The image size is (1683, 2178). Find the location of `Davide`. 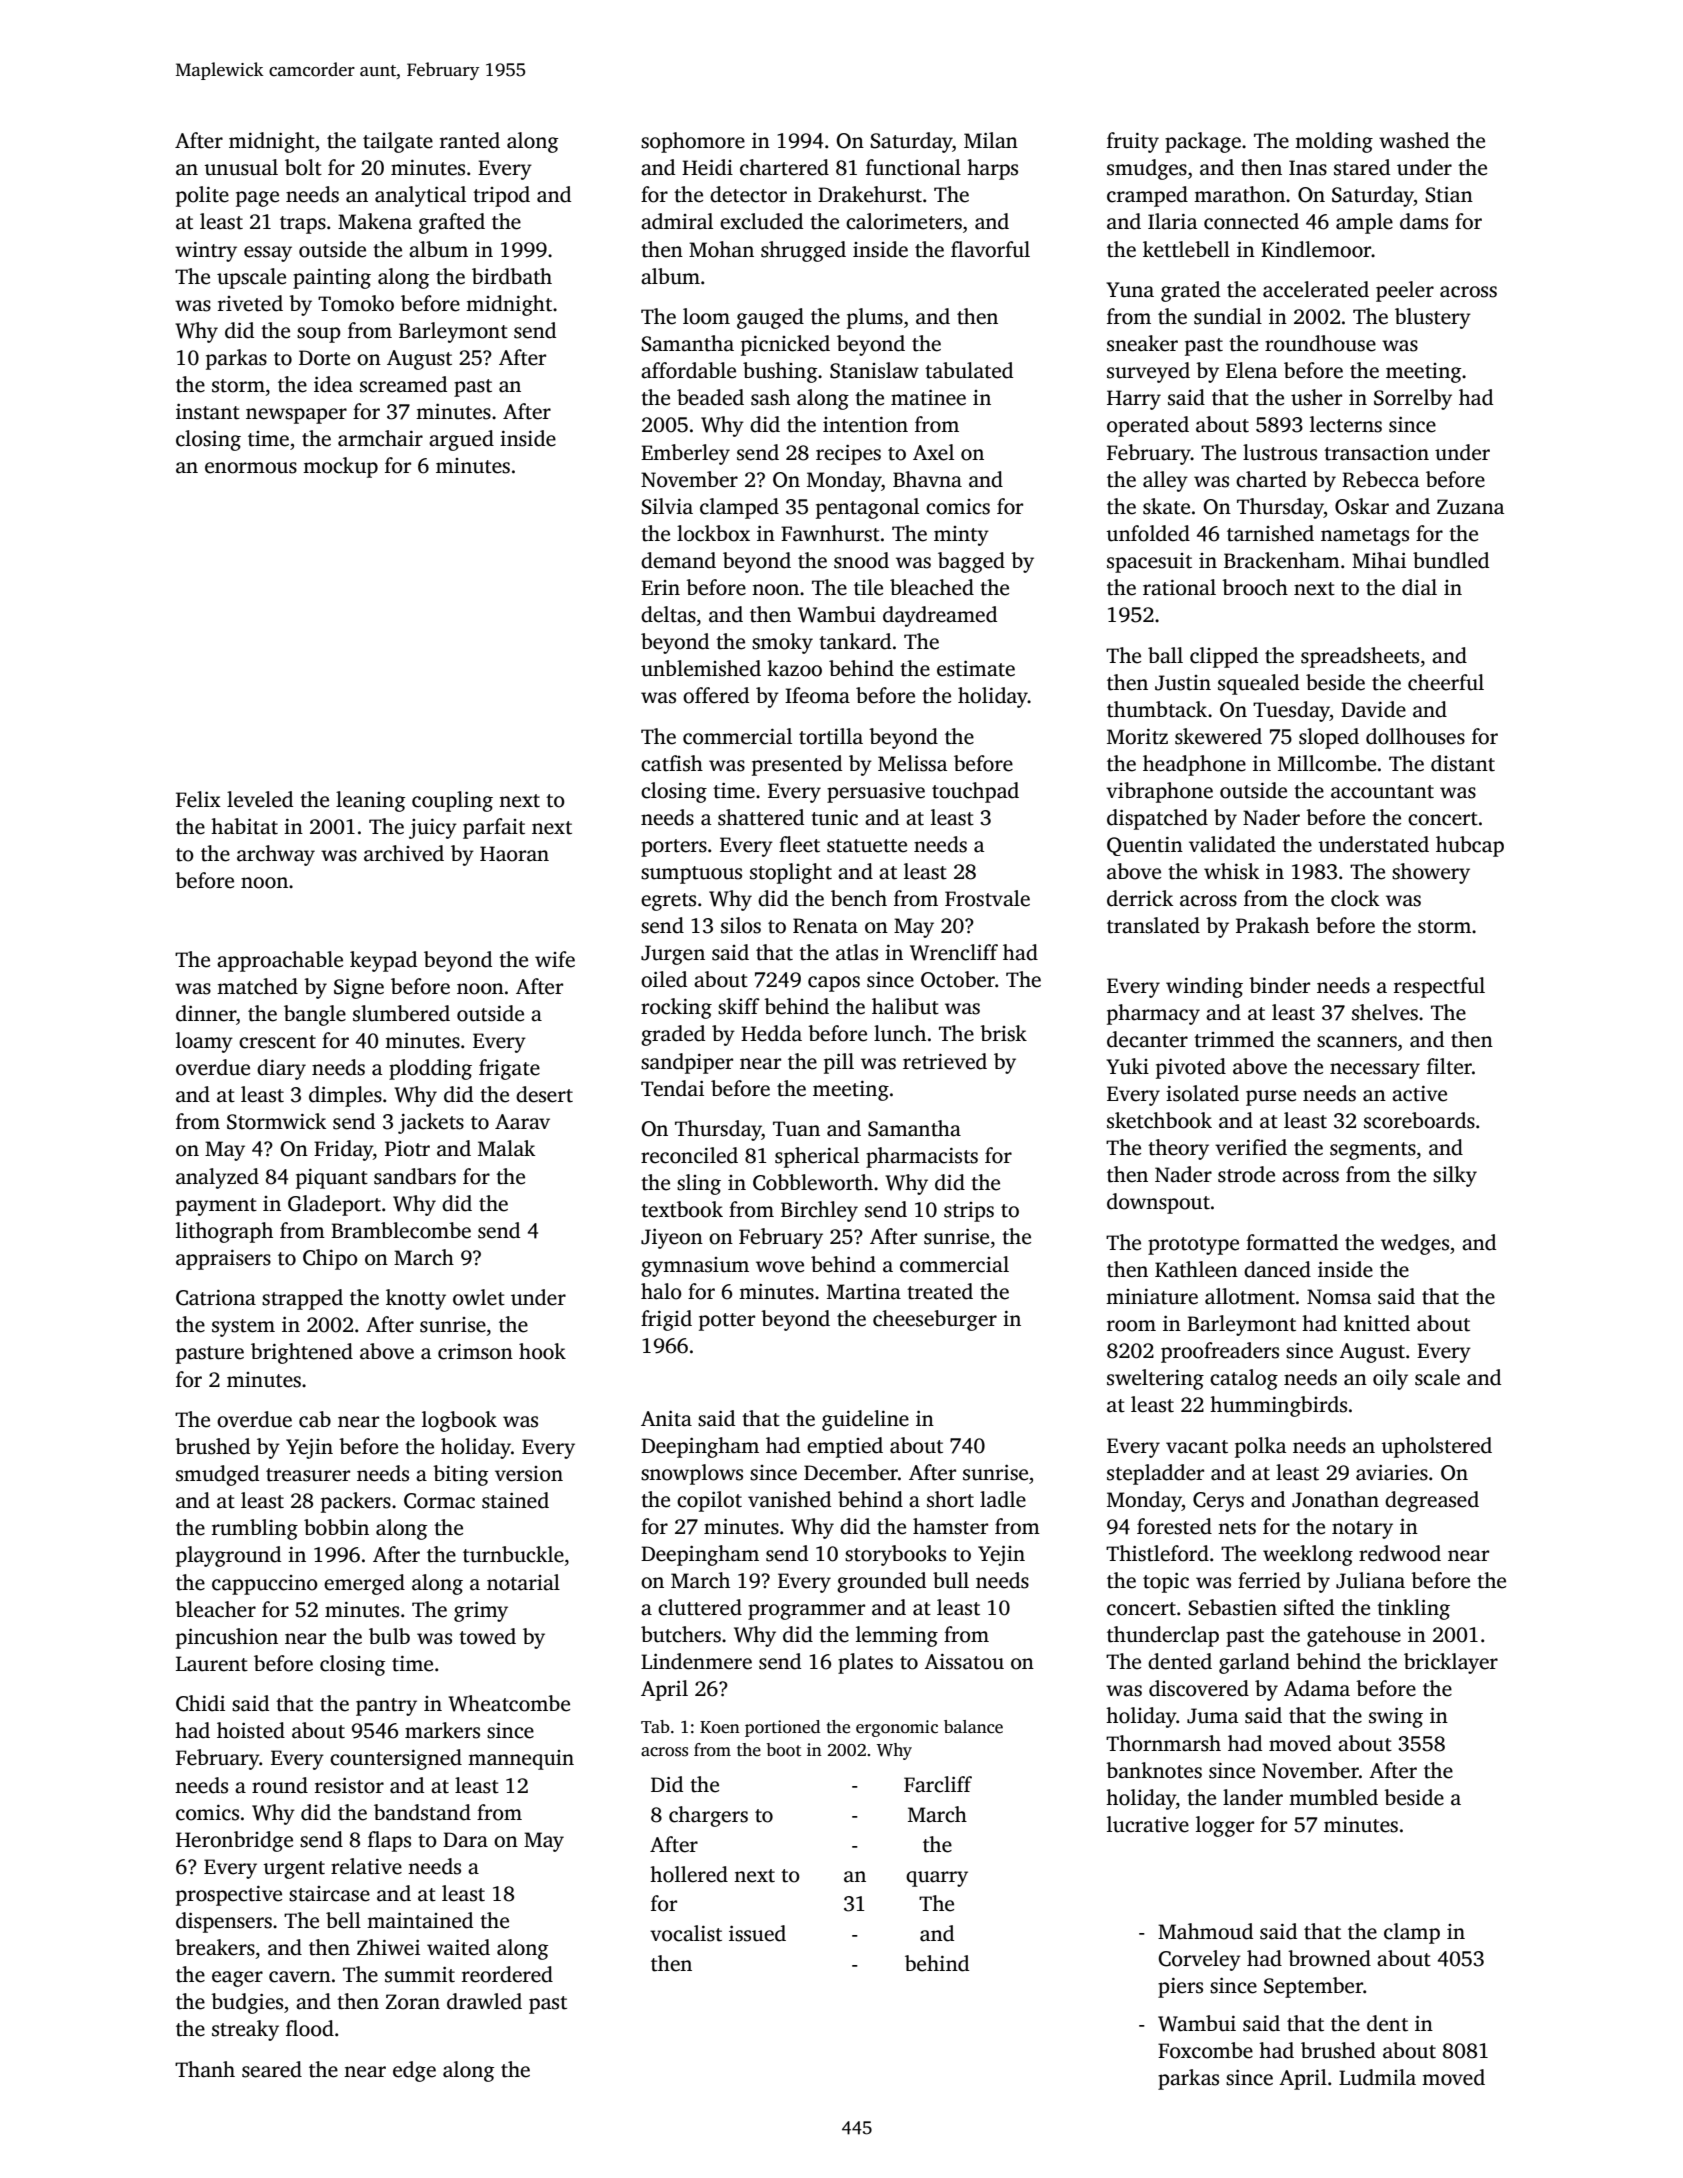

Davide is located at coordinates (1373, 709).
